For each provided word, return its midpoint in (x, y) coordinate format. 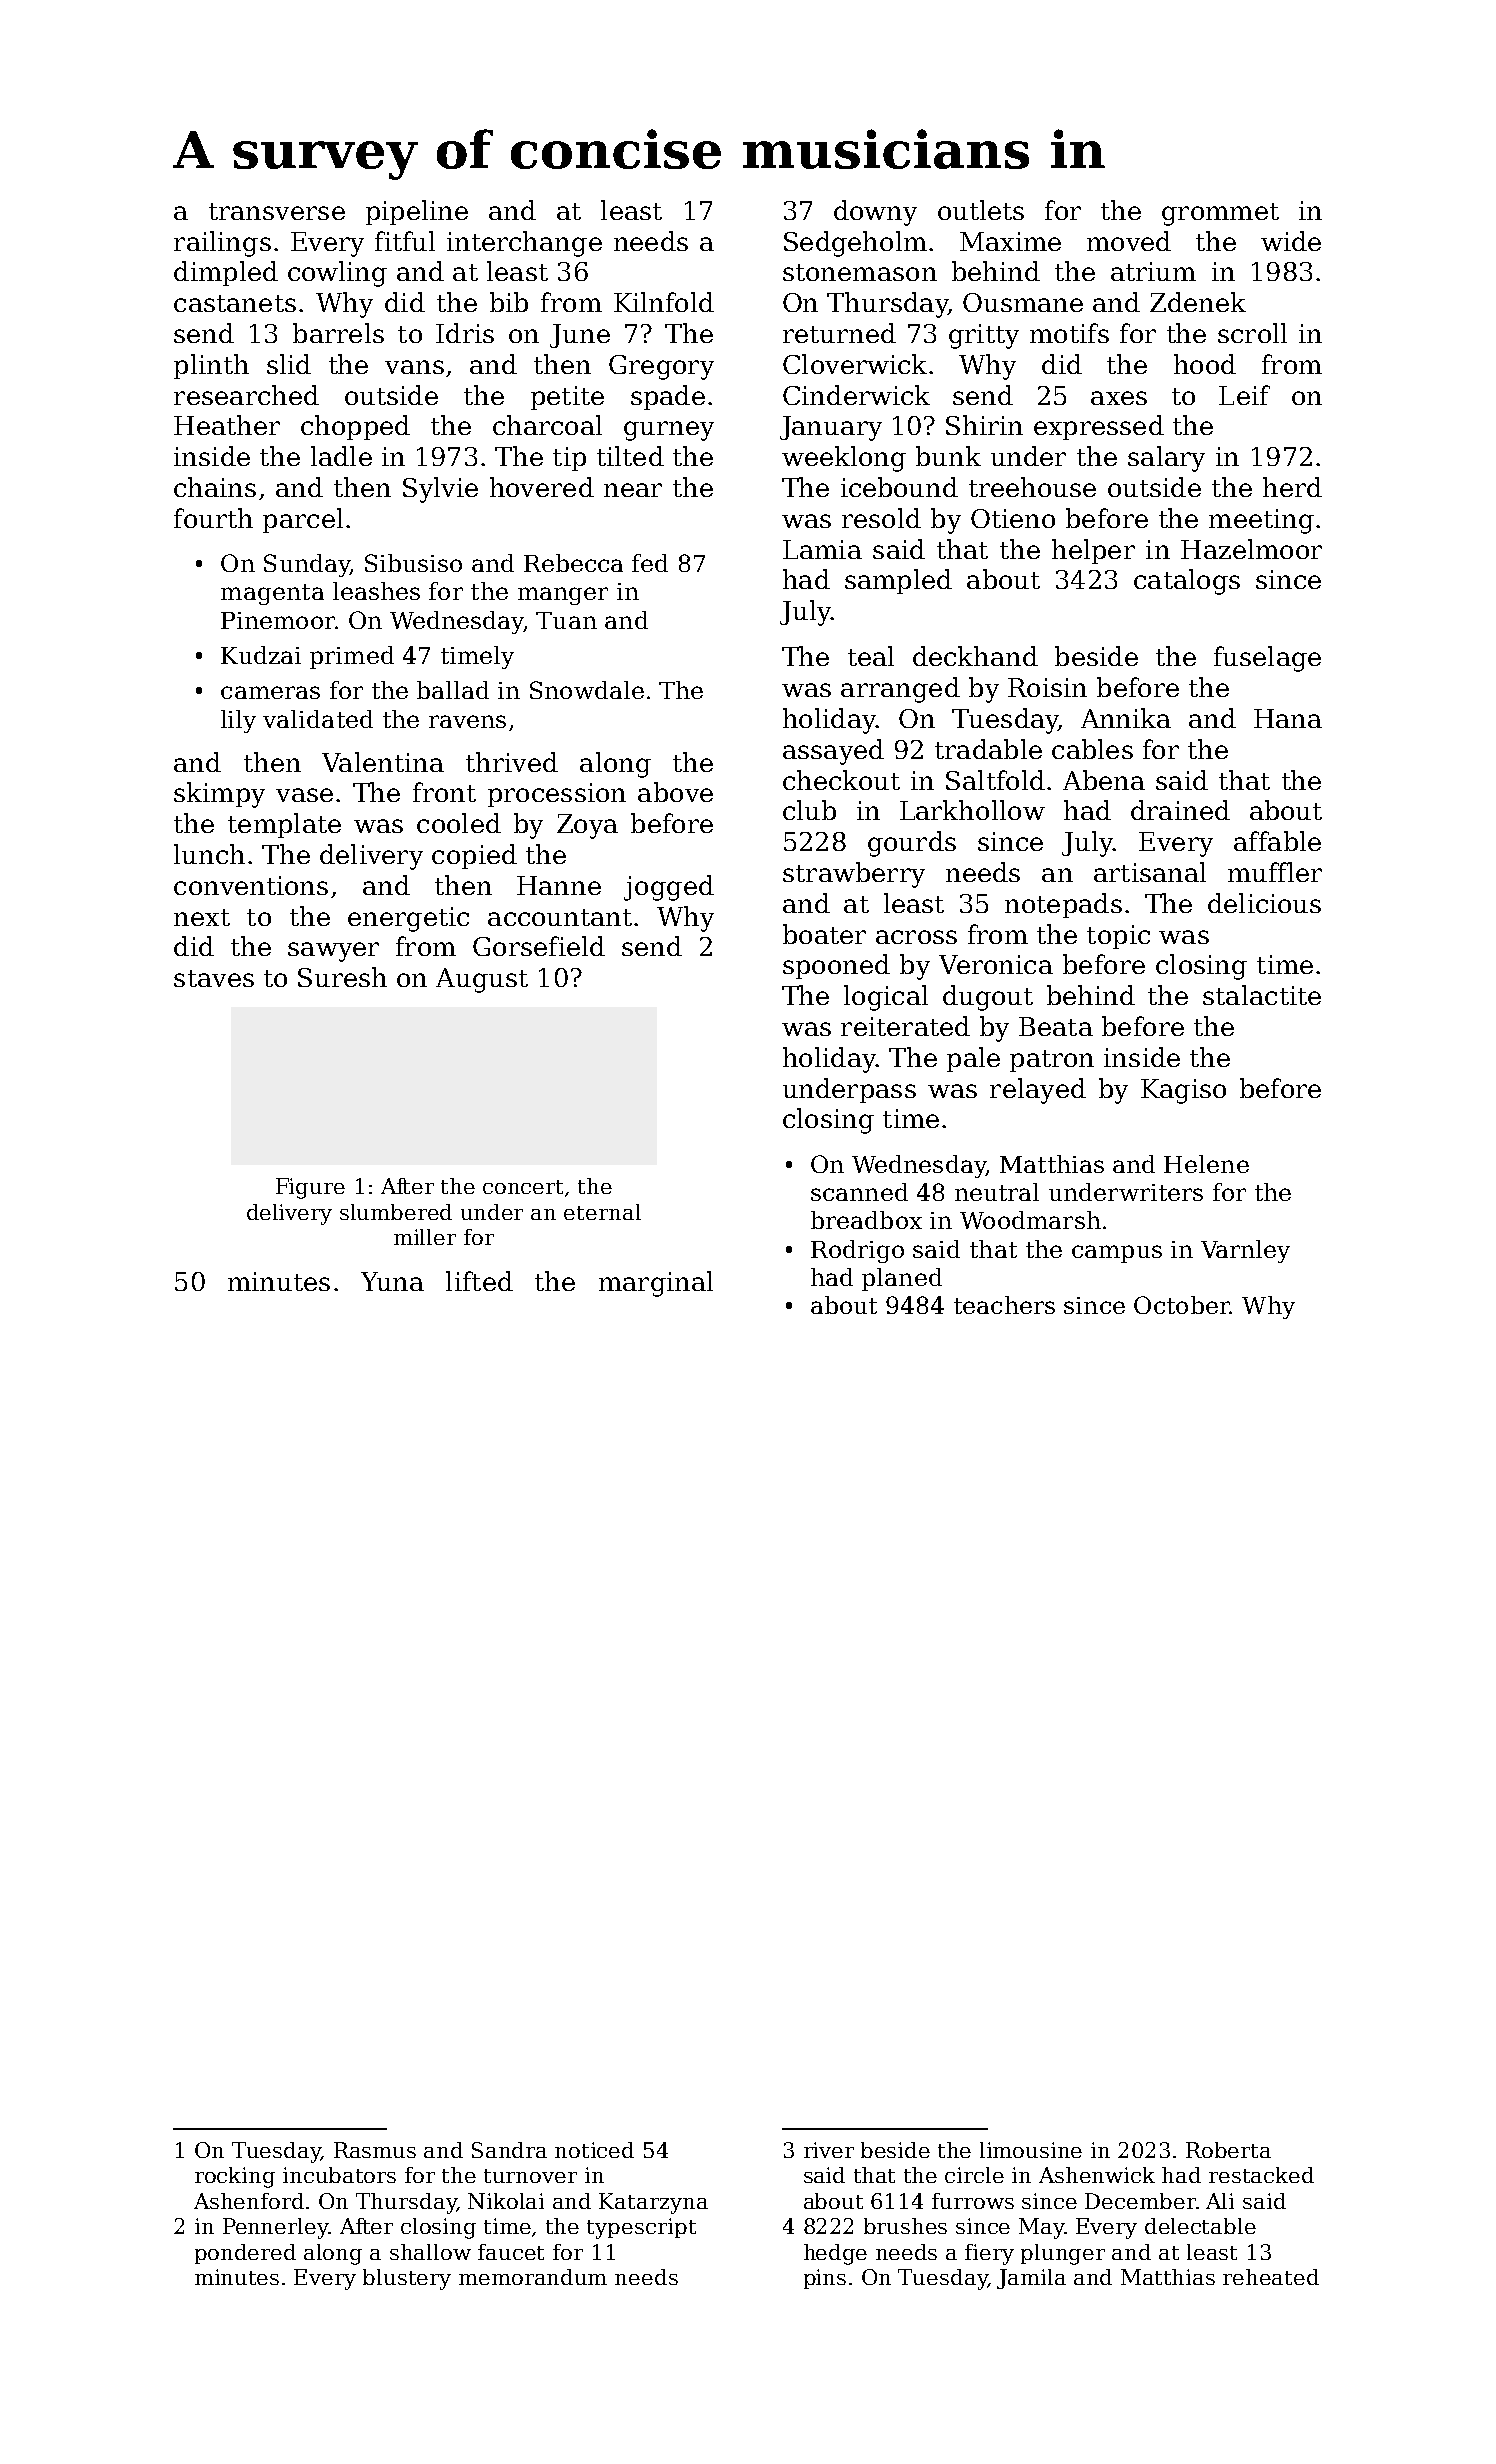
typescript (641, 2228)
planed (902, 1279)
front (444, 792)
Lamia (822, 549)
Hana (1288, 718)
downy (875, 213)
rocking (235, 2177)
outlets (981, 210)
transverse (277, 211)
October (1182, 1305)
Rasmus (375, 2150)
